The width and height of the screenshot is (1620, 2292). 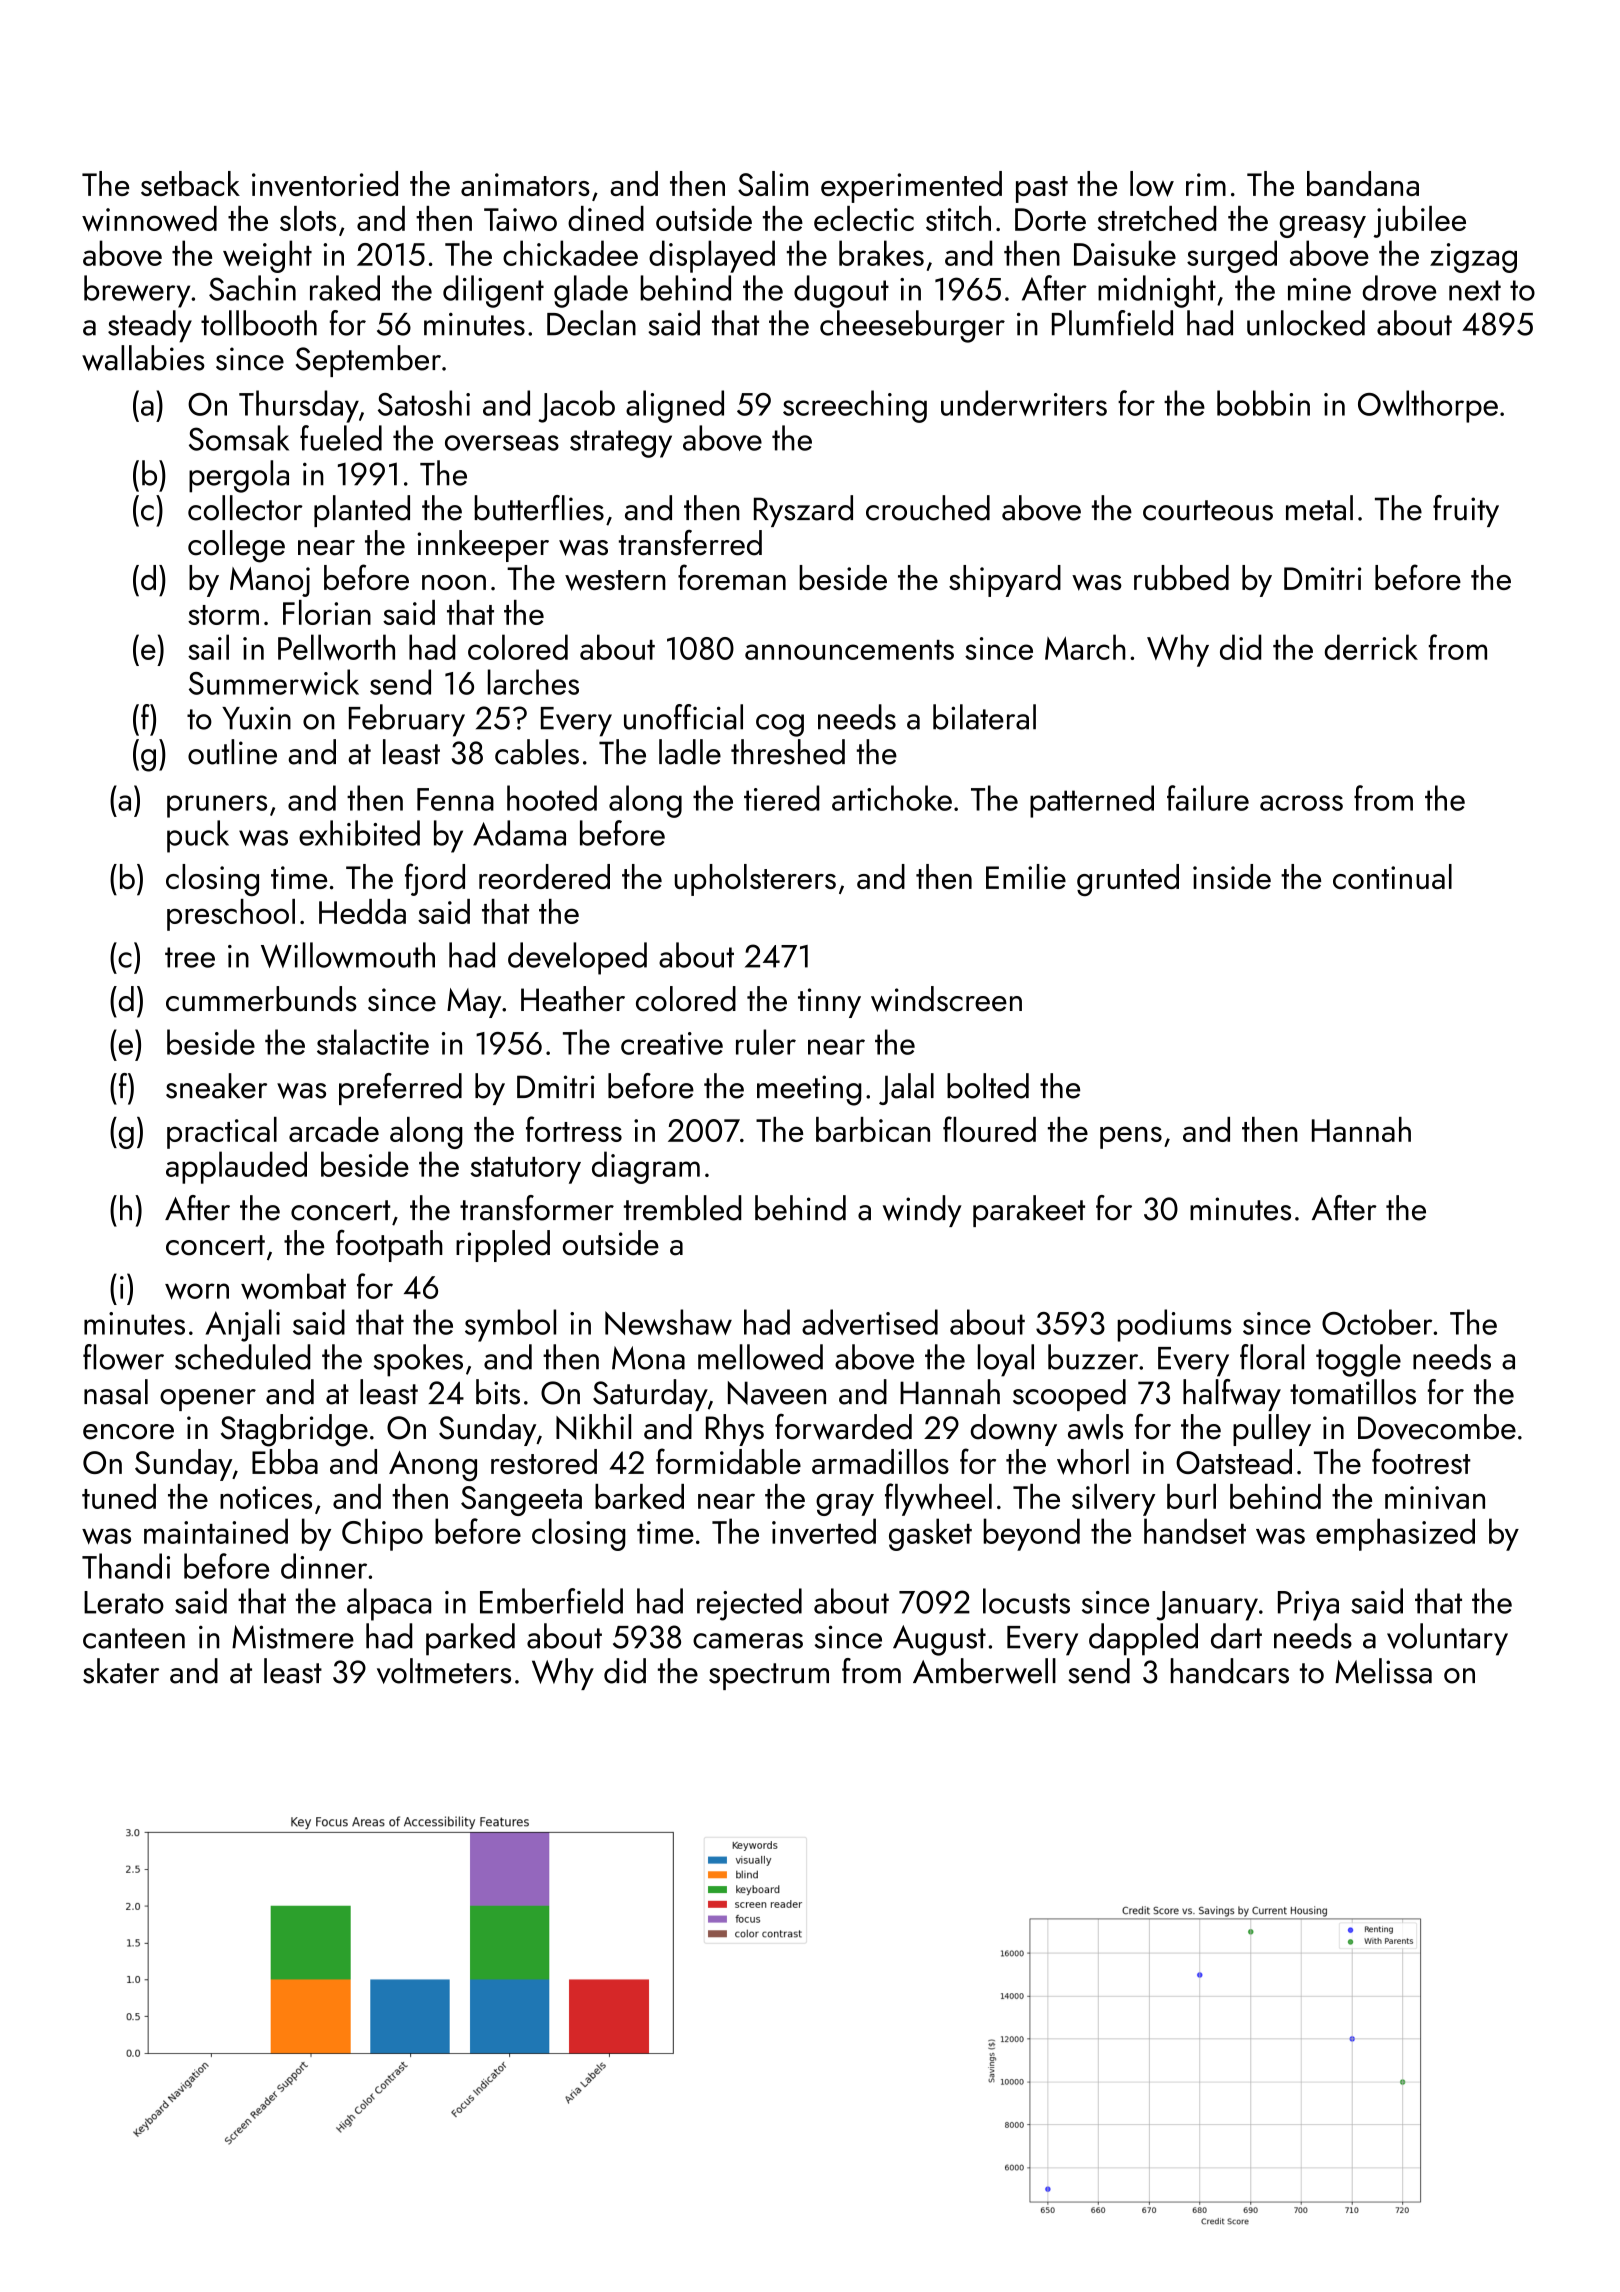 I want to click on Dovecombe, so click(x=1437, y=1427).
